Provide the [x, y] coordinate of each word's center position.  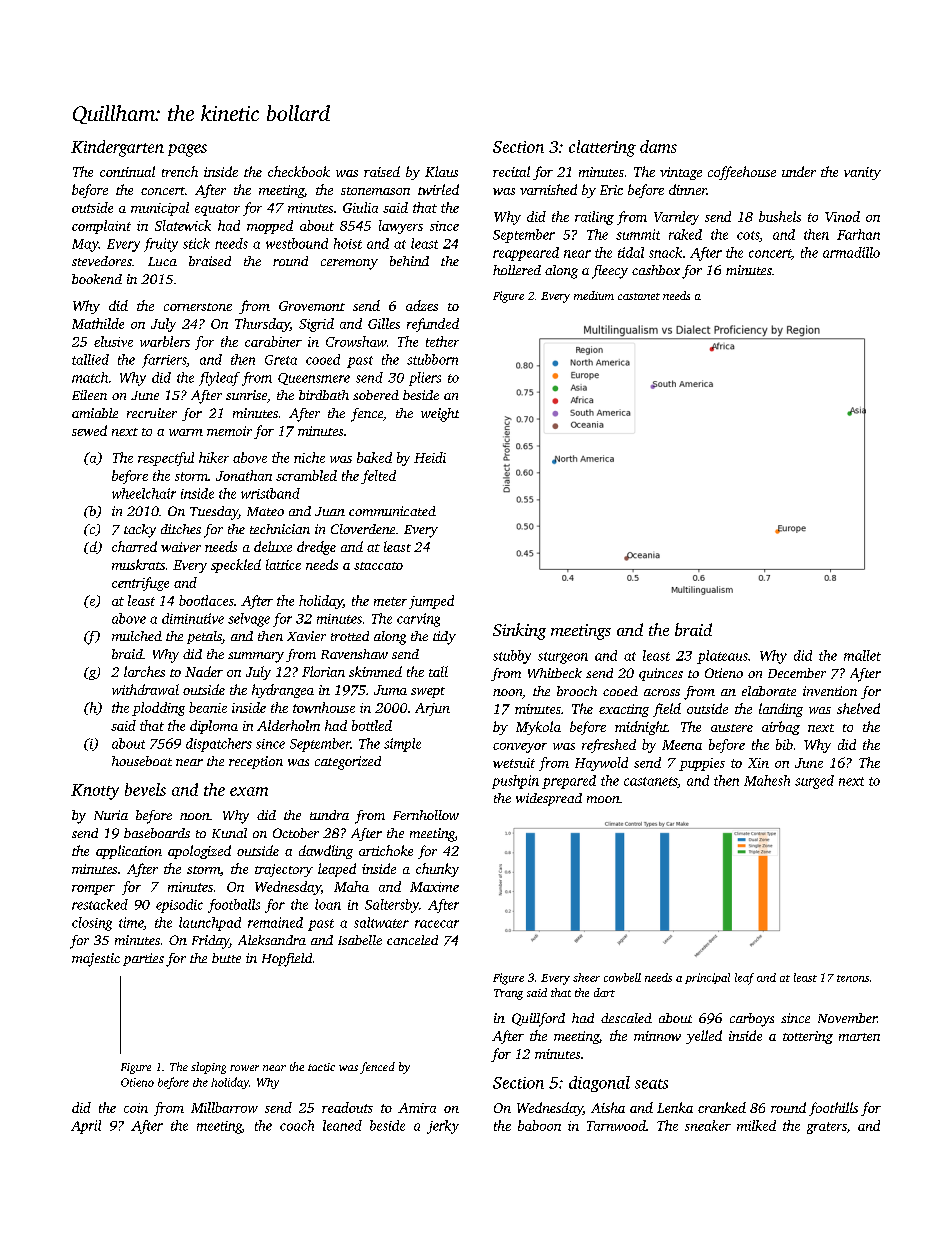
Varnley [676, 218]
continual [127, 171]
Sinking [519, 631]
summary [256, 657]
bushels [780, 216]
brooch [577, 691]
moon [603, 799]
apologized [199, 852]
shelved [858, 708]
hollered [517, 270]
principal [707, 978]
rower [244, 1068]
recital [511, 171]
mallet [862, 655]
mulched [137, 636]
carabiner [273, 341]
